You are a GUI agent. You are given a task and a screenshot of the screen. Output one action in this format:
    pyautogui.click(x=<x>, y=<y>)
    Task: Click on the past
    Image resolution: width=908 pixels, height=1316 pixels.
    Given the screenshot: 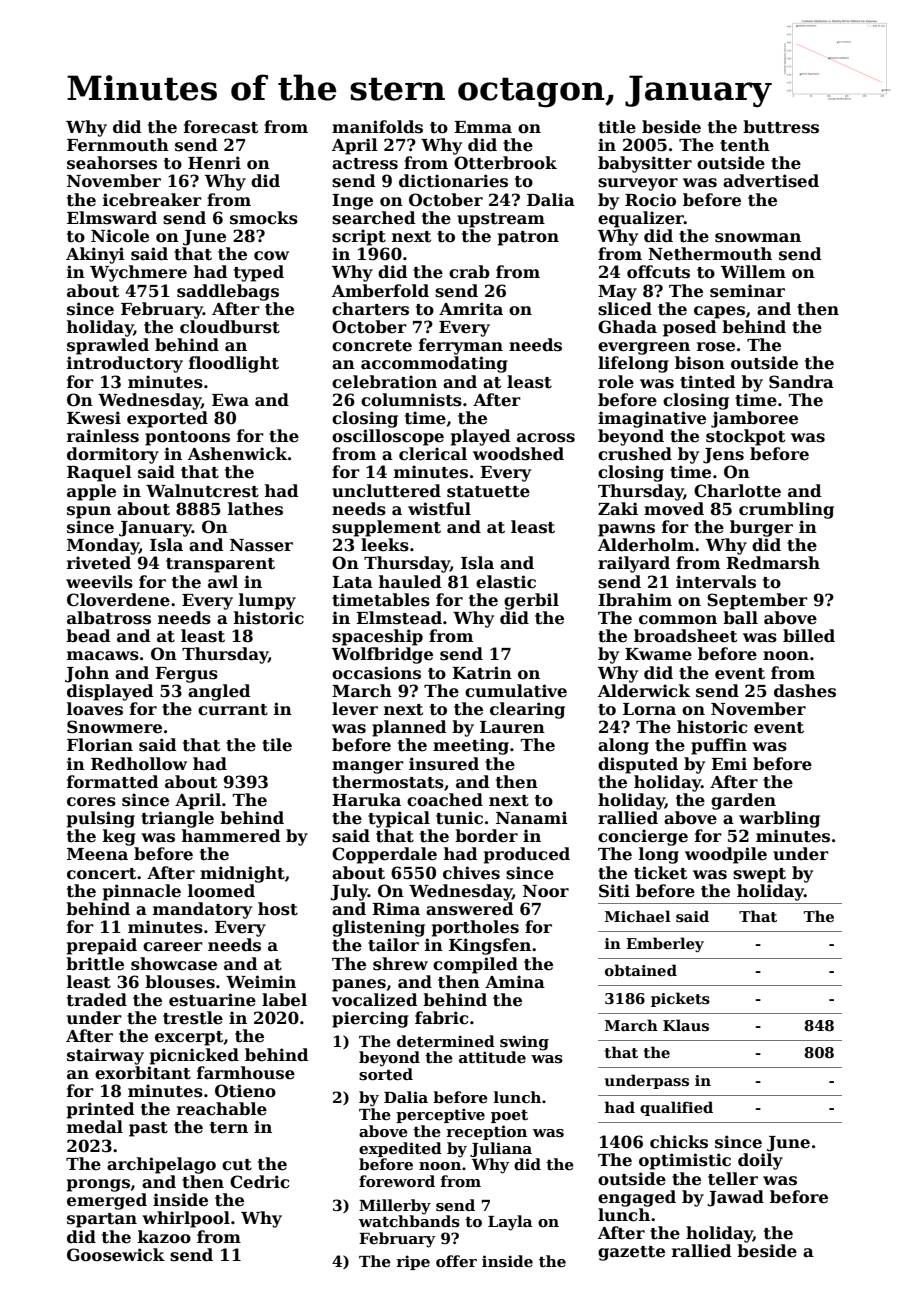 What is the action you would take?
    pyautogui.click(x=148, y=1129)
